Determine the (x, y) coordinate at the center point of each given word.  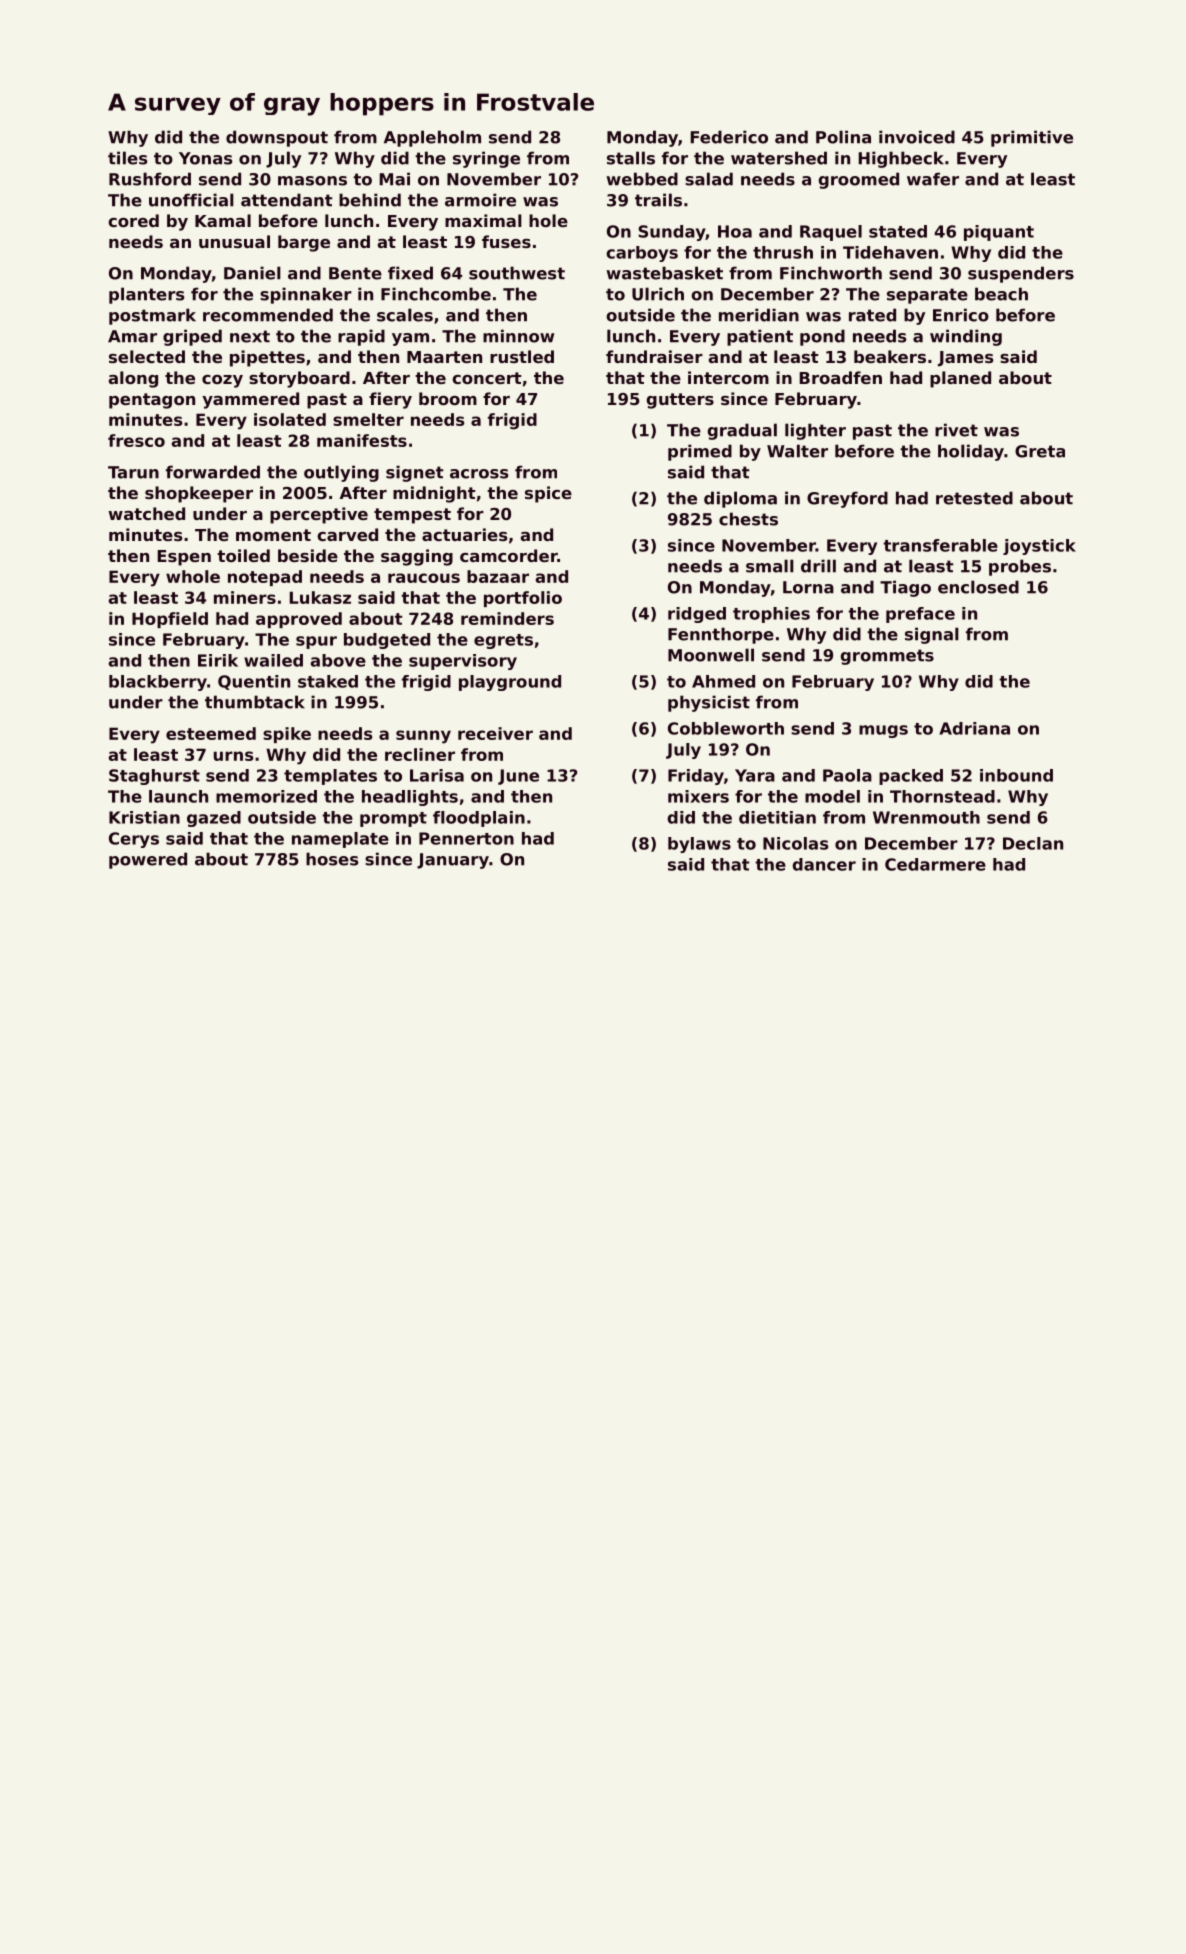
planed (960, 379)
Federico (729, 137)
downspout (277, 138)
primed (700, 452)
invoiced (917, 137)
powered (148, 860)
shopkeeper (199, 494)
